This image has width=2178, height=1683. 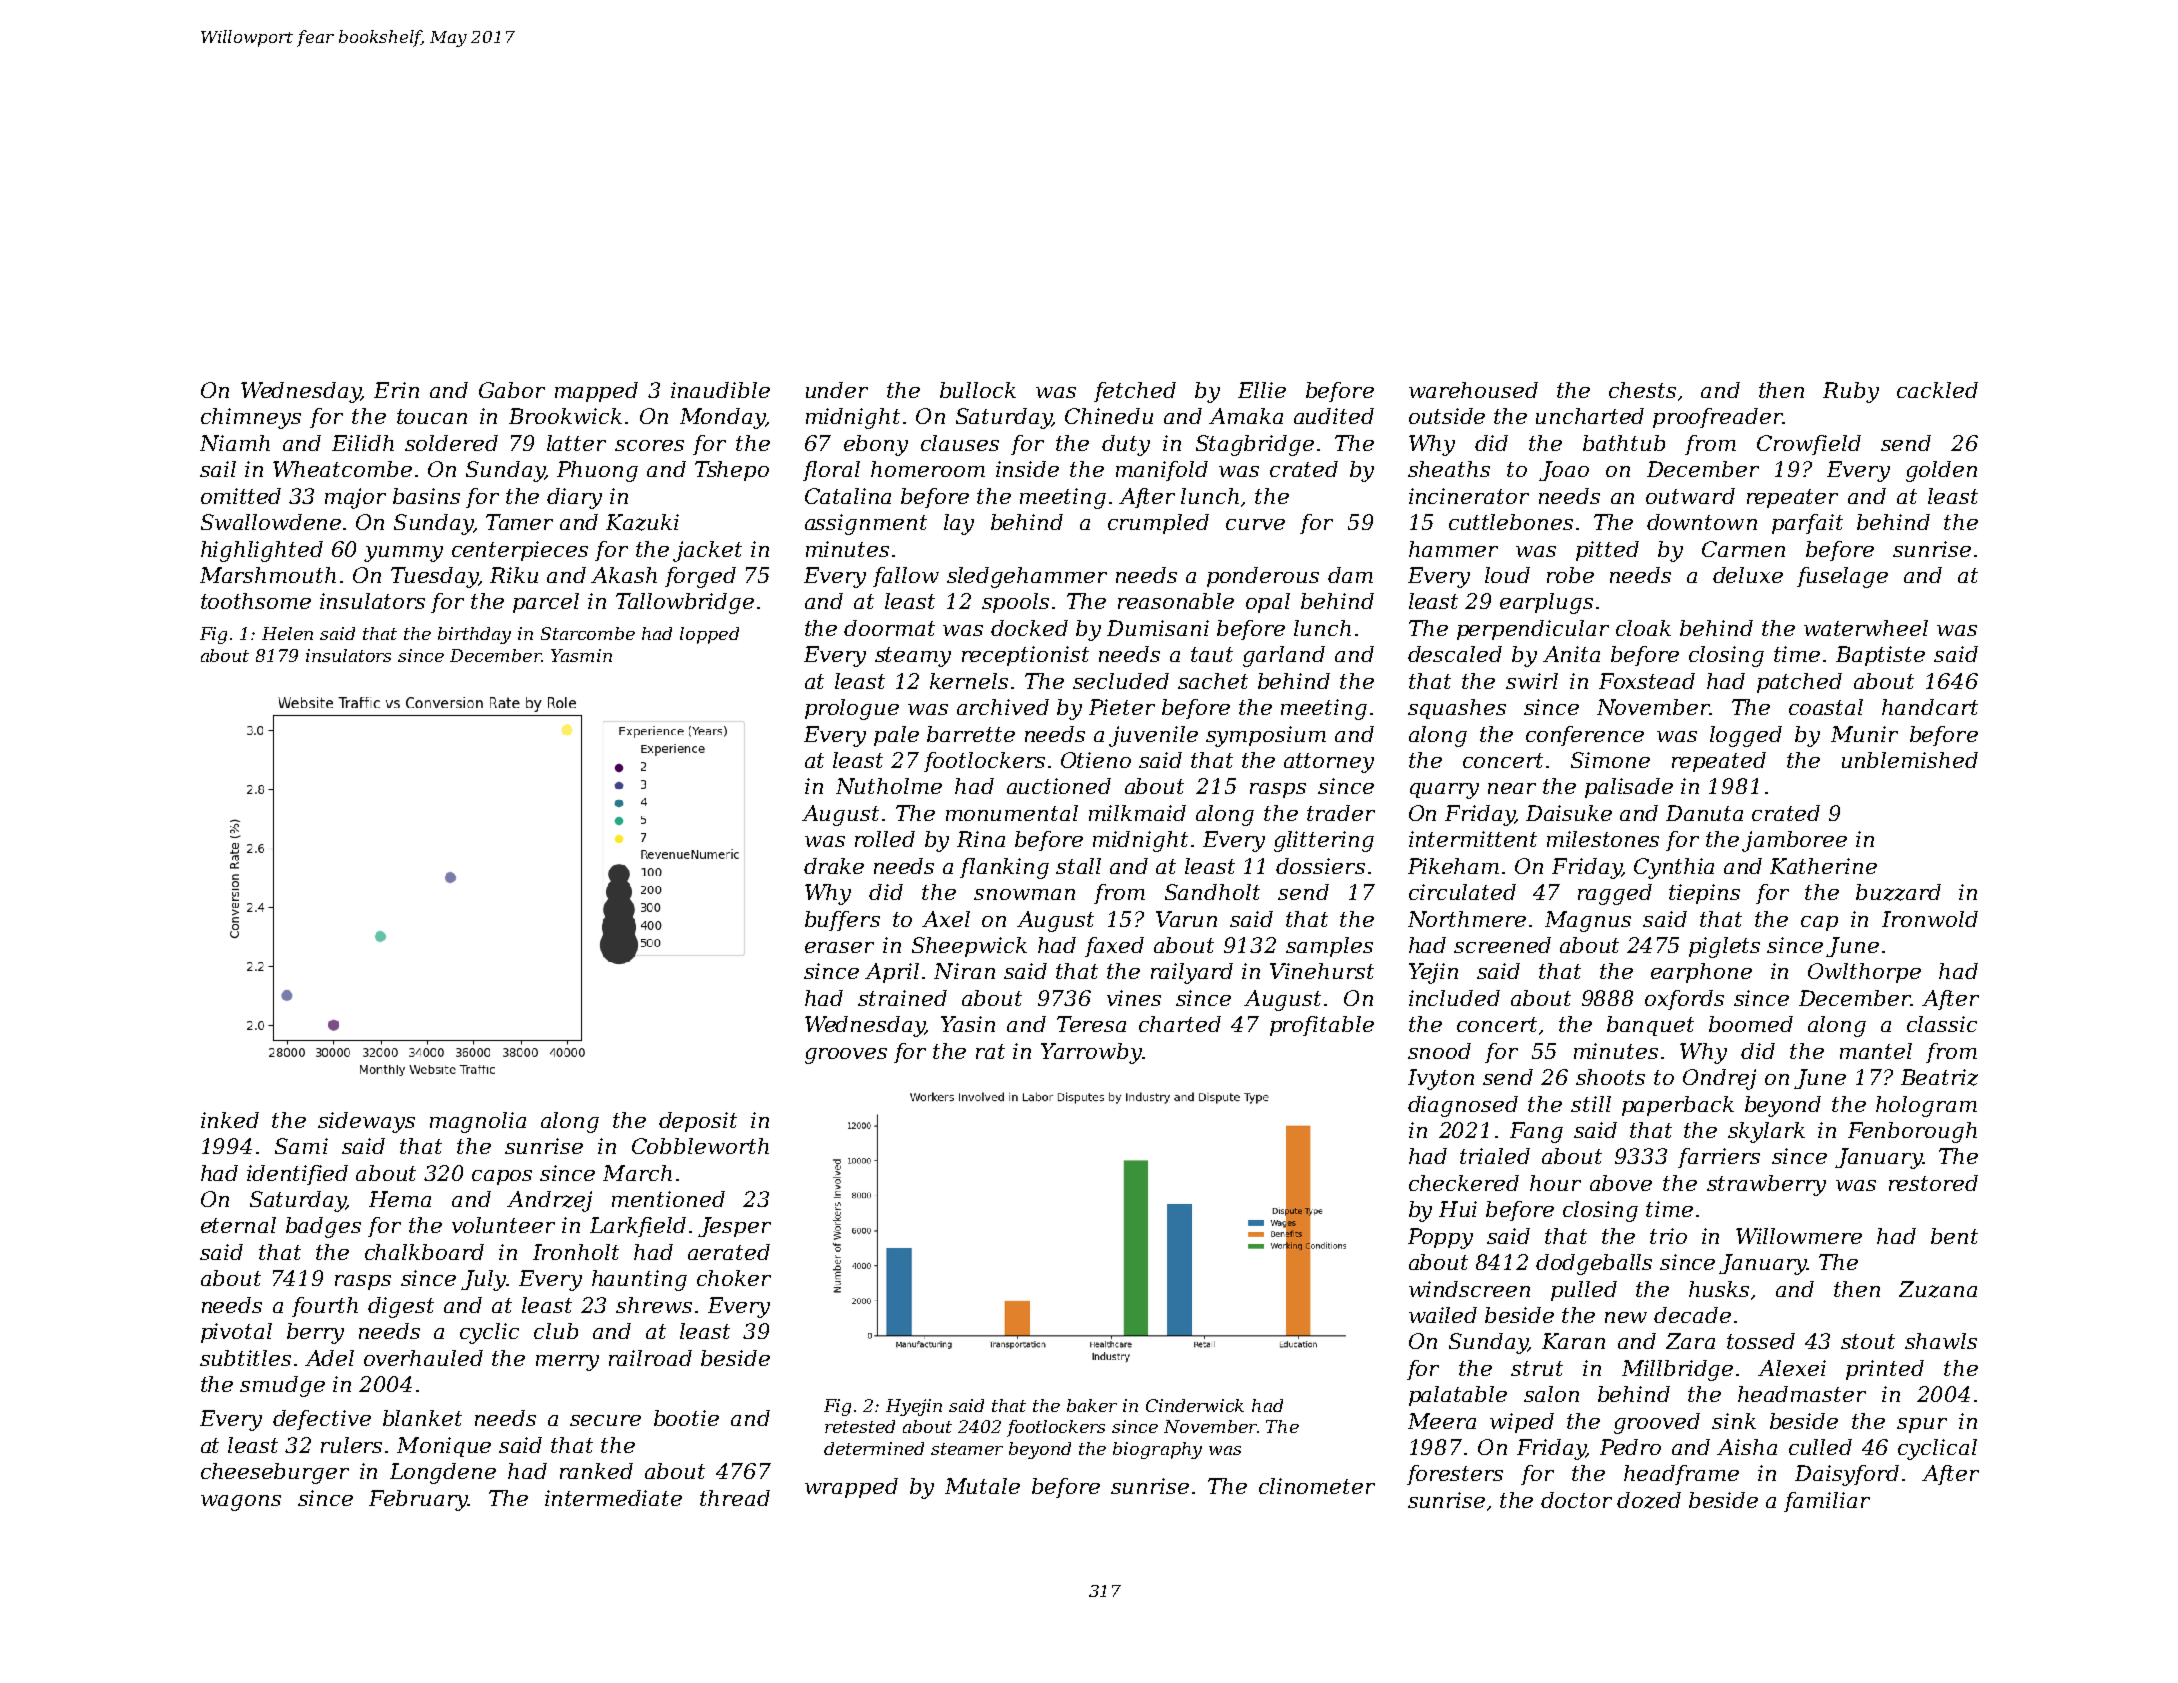 I want to click on secure, so click(x=605, y=1420).
